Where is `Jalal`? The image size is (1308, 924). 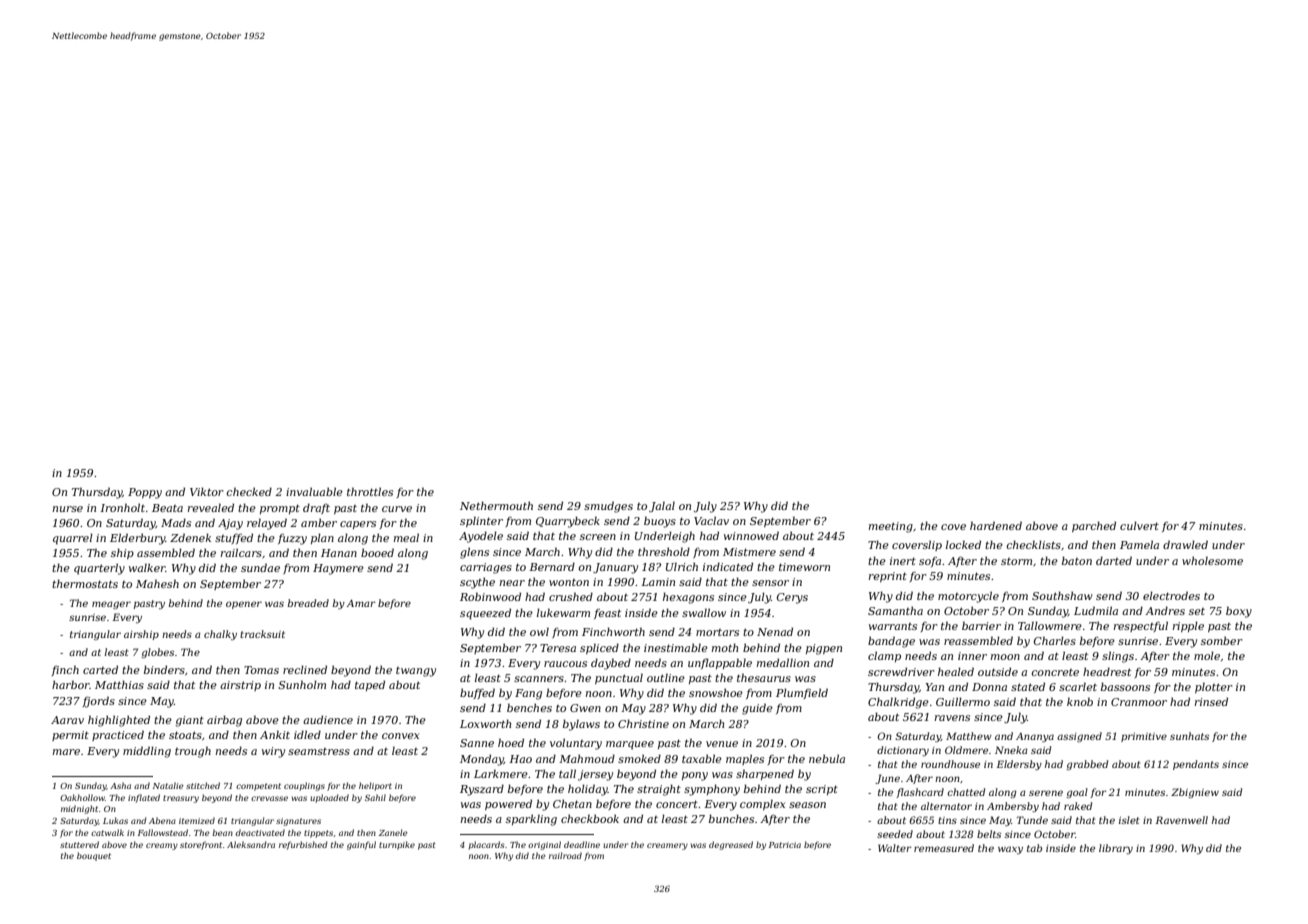
Jalal is located at coordinates (662, 507).
